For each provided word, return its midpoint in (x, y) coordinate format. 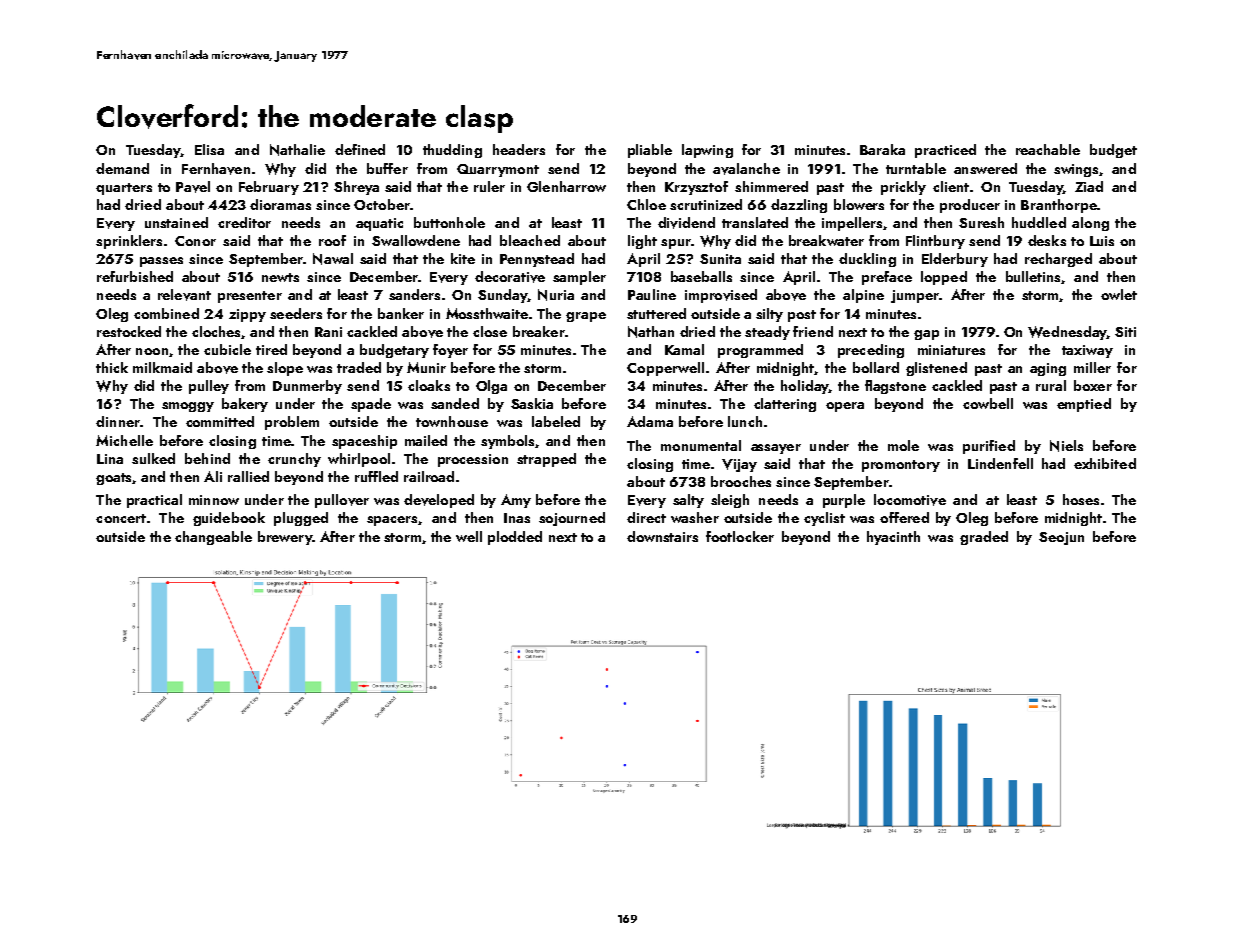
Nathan (651, 332)
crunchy (294, 460)
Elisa (209, 149)
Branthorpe (1059, 206)
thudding (452, 151)
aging (1048, 369)
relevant (184, 295)
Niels (1066, 446)
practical (154, 501)
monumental (701, 445)
